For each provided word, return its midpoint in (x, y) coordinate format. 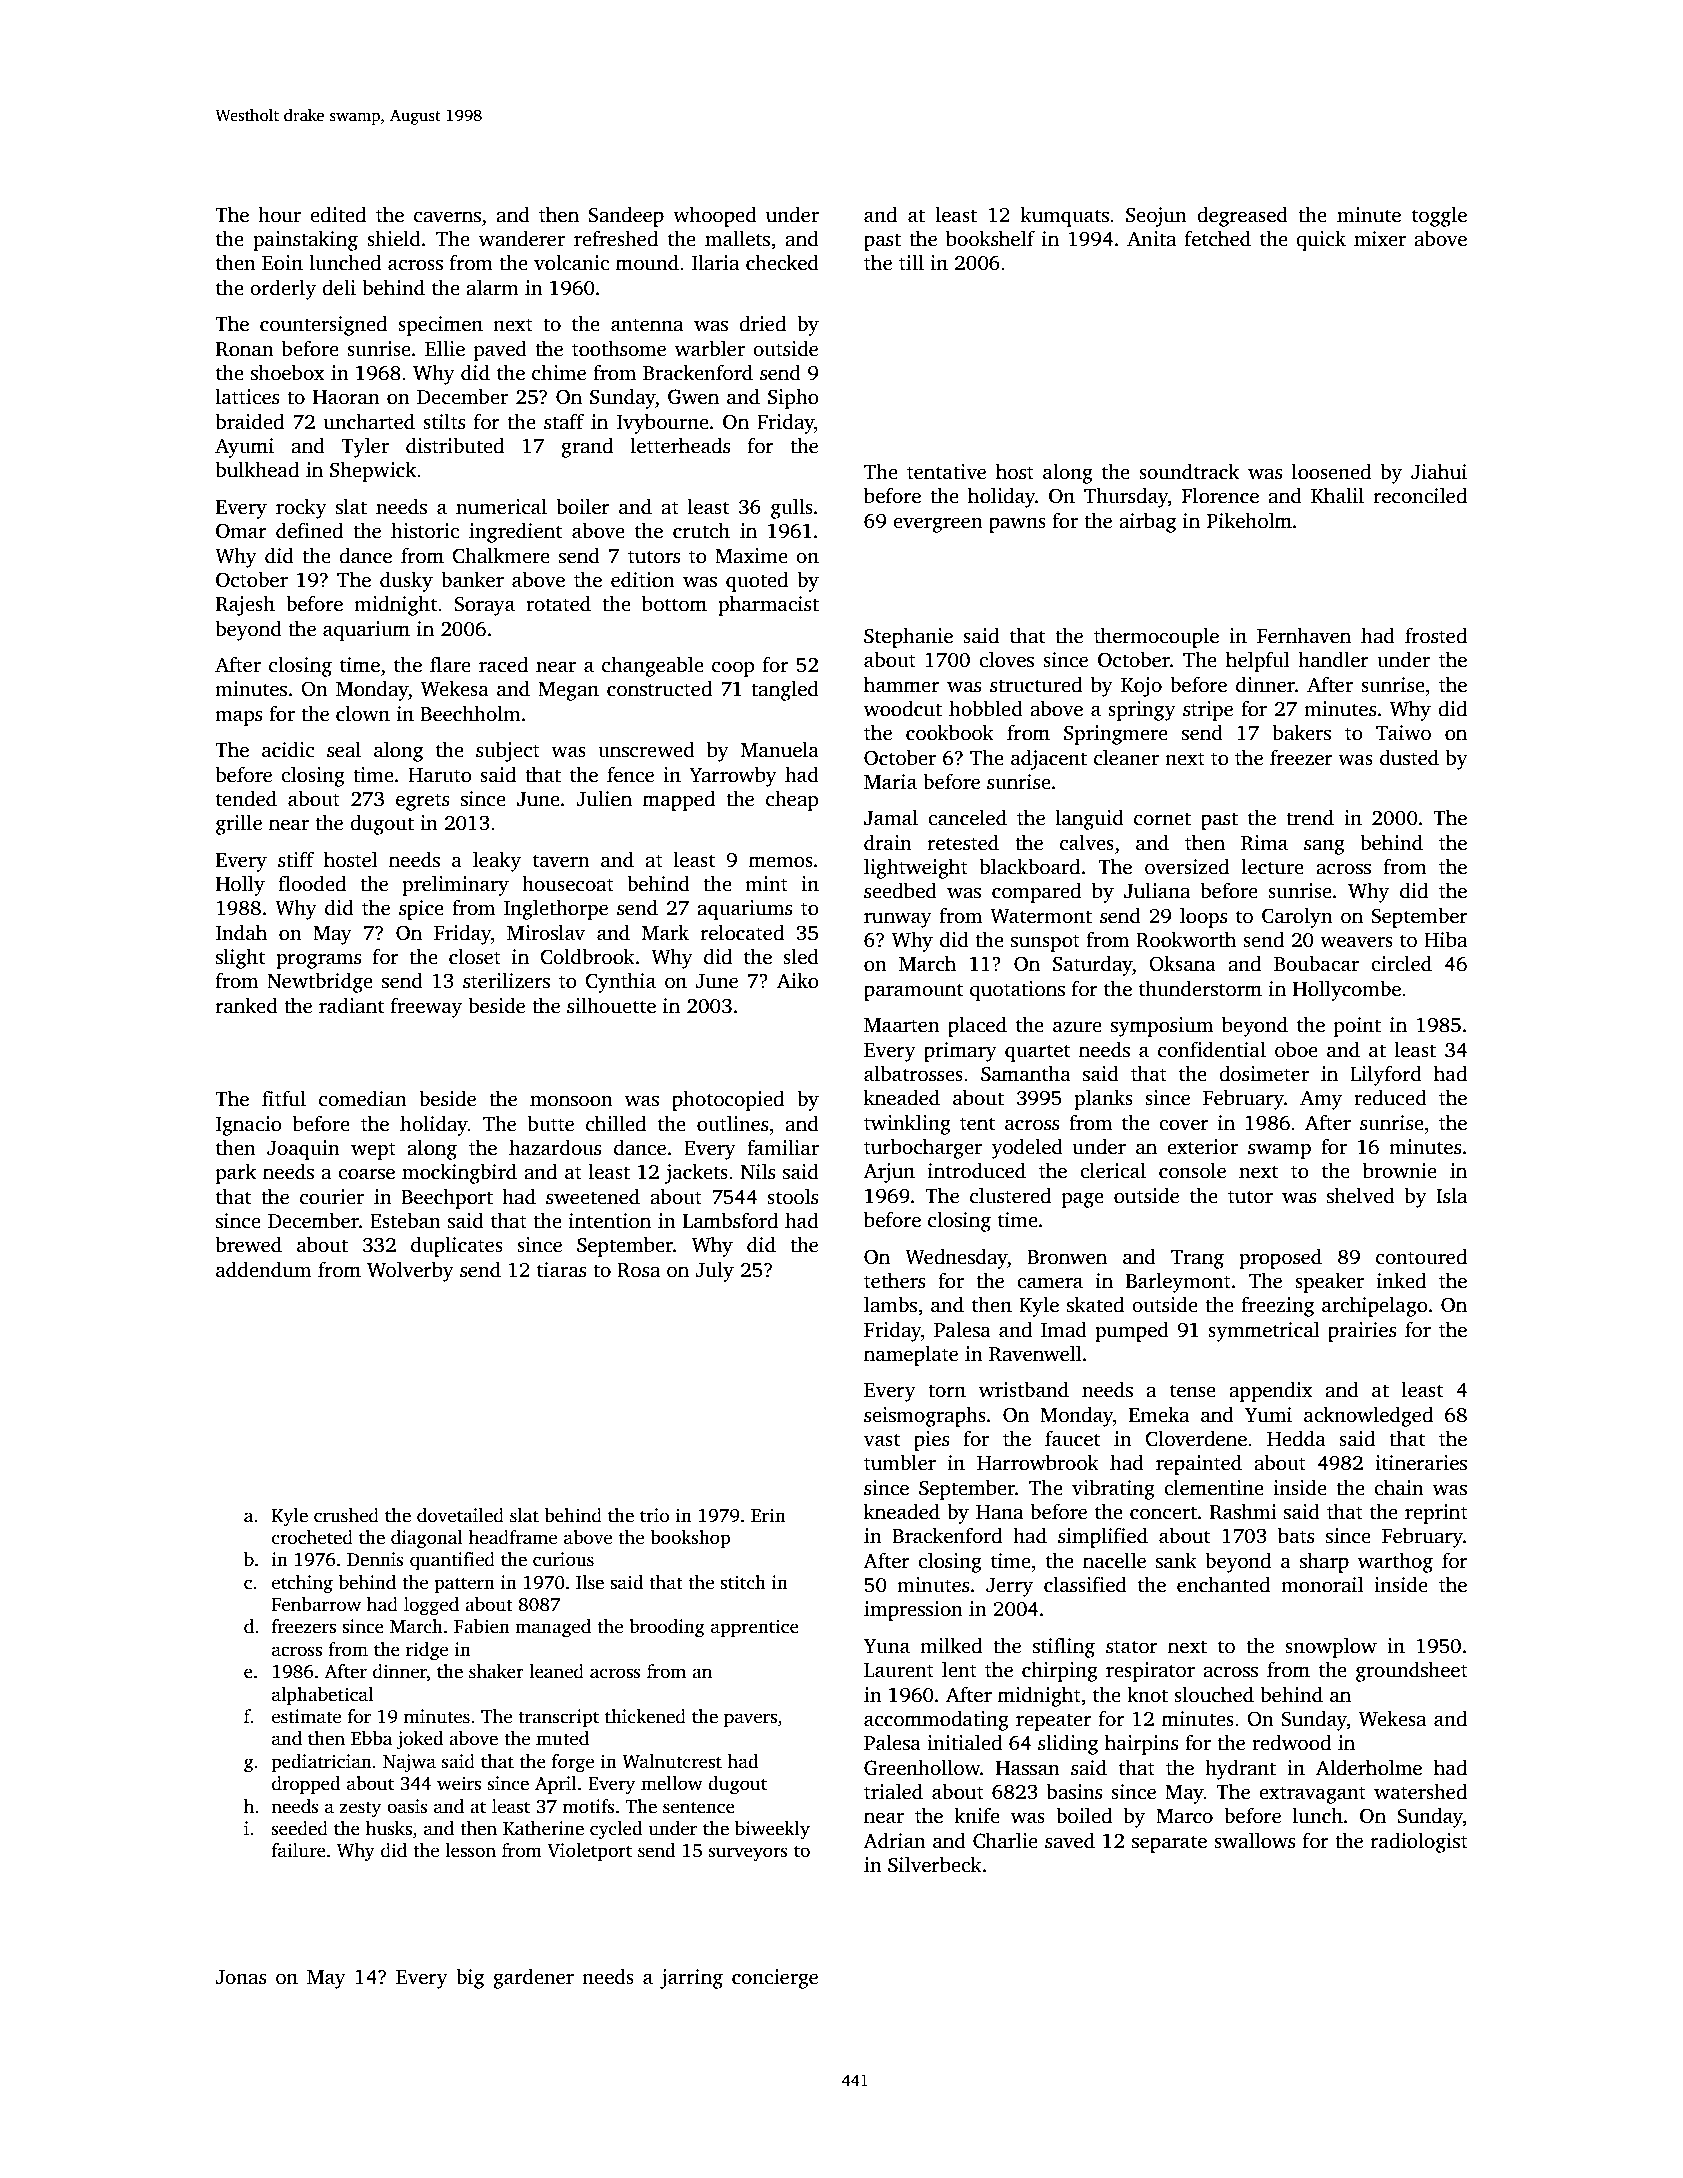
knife (977, 1815)
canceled (967, 817)
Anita (1151, 239)
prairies (1362, 1332)
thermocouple (1156, 637)
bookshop (690, 1539)
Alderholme (1369, 1767)
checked (782, 262)
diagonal (427, 1539)
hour (279, 214)
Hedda (1296, 1438)
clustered (1010, 1195)
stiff (296, 859)
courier (332, 1197)
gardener (533, 1978)
